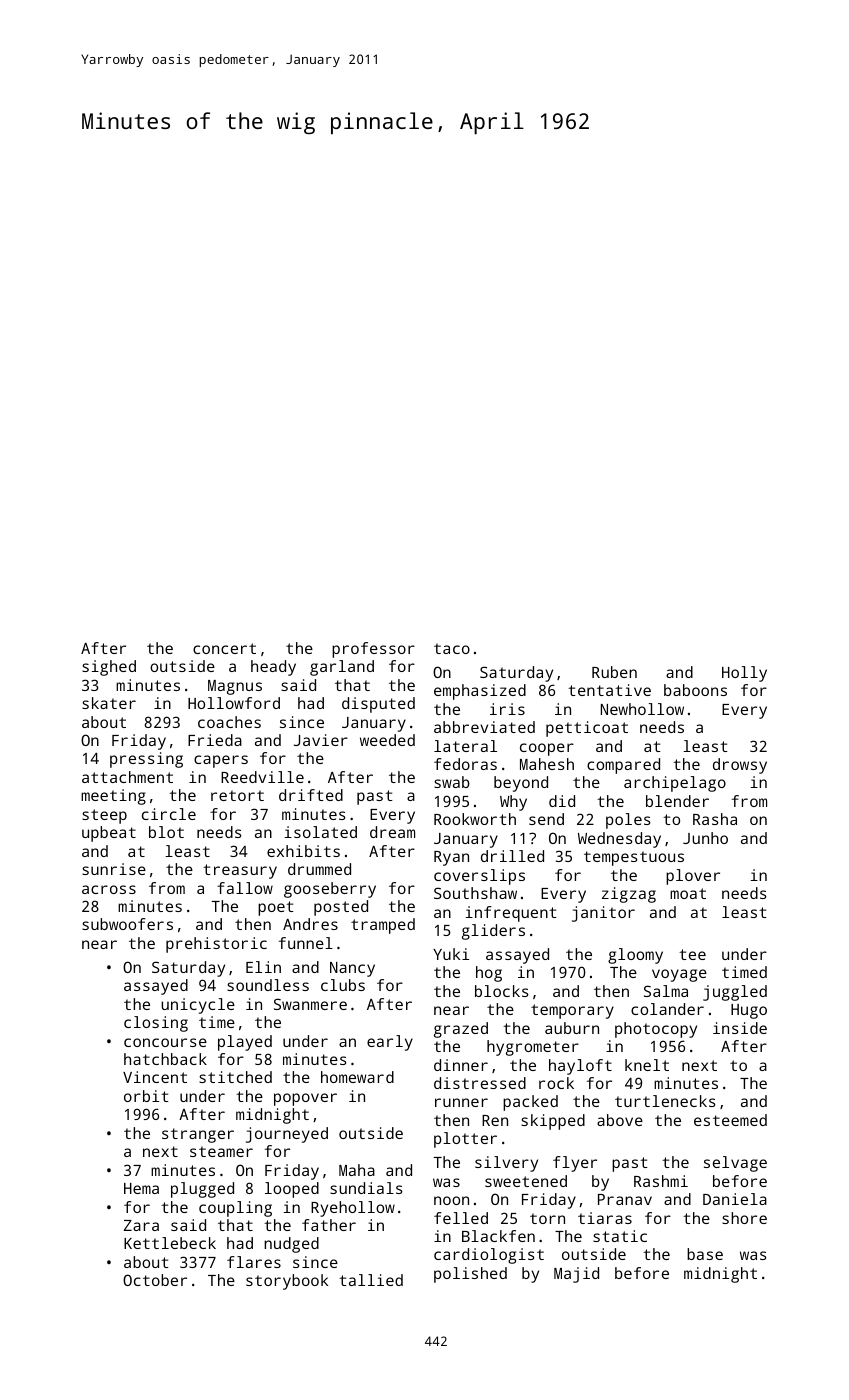 This page has height=1400, width=849. I want to click on felled, so click(461, 1218).
